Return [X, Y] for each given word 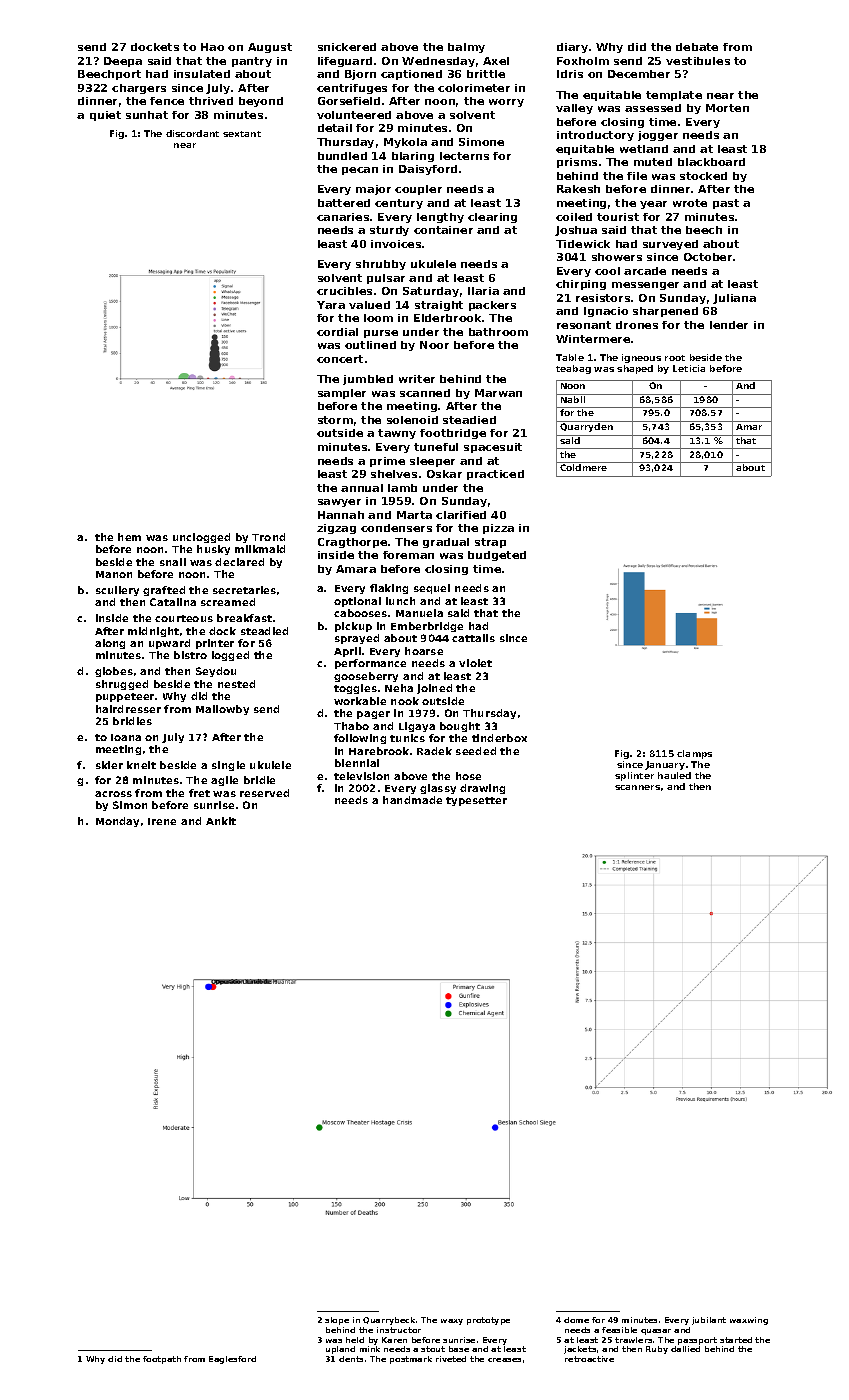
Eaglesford [232, 1360]
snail [173, 562]
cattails [473, 638]
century [399, 204]
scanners [637, 787]
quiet [105, 116]
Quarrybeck [389, 1321]
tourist [618, 217]
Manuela [419, 613]
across [113, 794]
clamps [694, 754]
